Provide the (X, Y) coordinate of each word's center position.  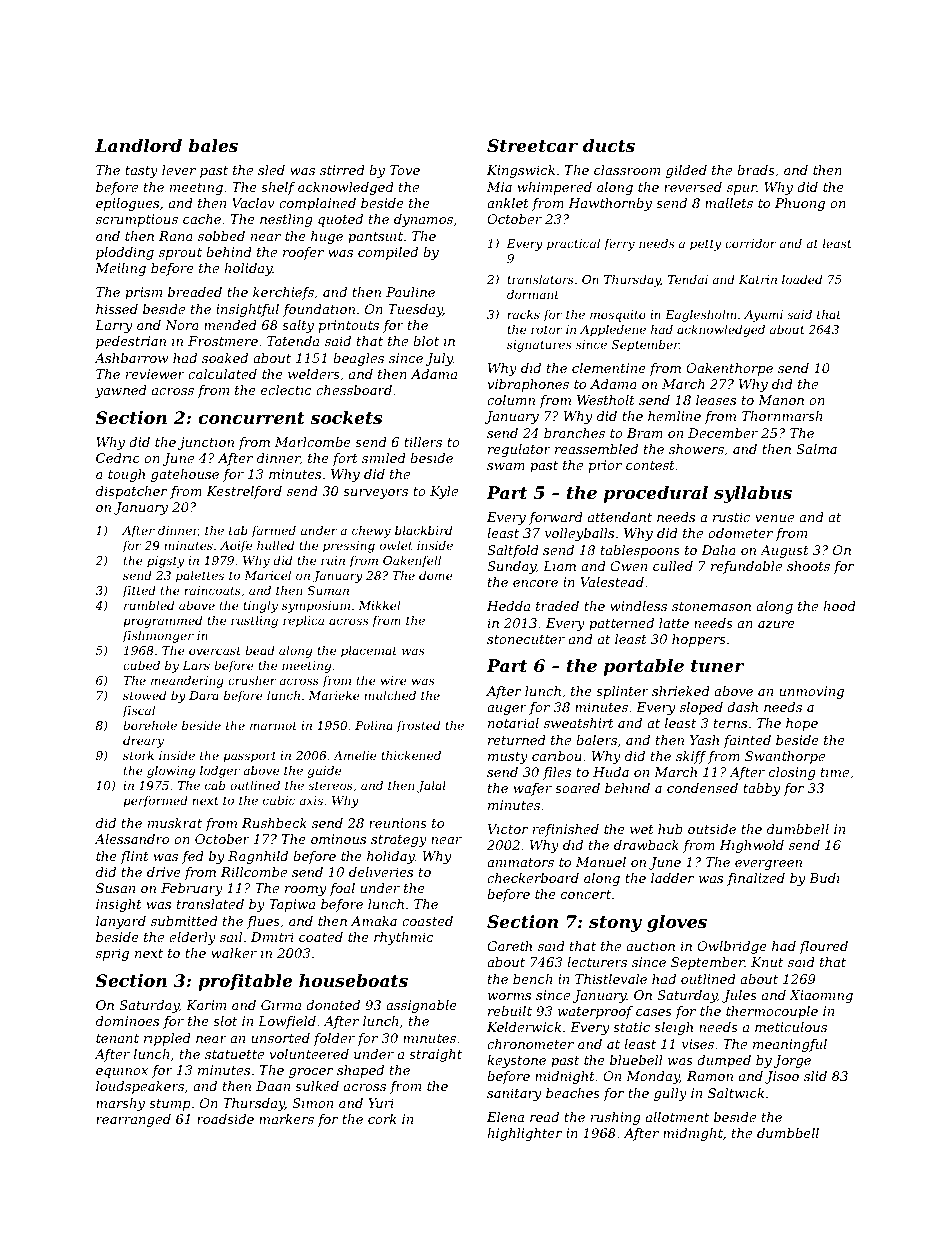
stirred (342, 170)
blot (426, 341)
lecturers (597, 962)
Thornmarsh (782, 416)
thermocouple (772, 1012)
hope (802, 724)
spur (742, 190)
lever (179, 170)
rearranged (133, 1120)
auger (507, 710)
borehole (150, 725)
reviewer (155, 374)
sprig (112, 954)
